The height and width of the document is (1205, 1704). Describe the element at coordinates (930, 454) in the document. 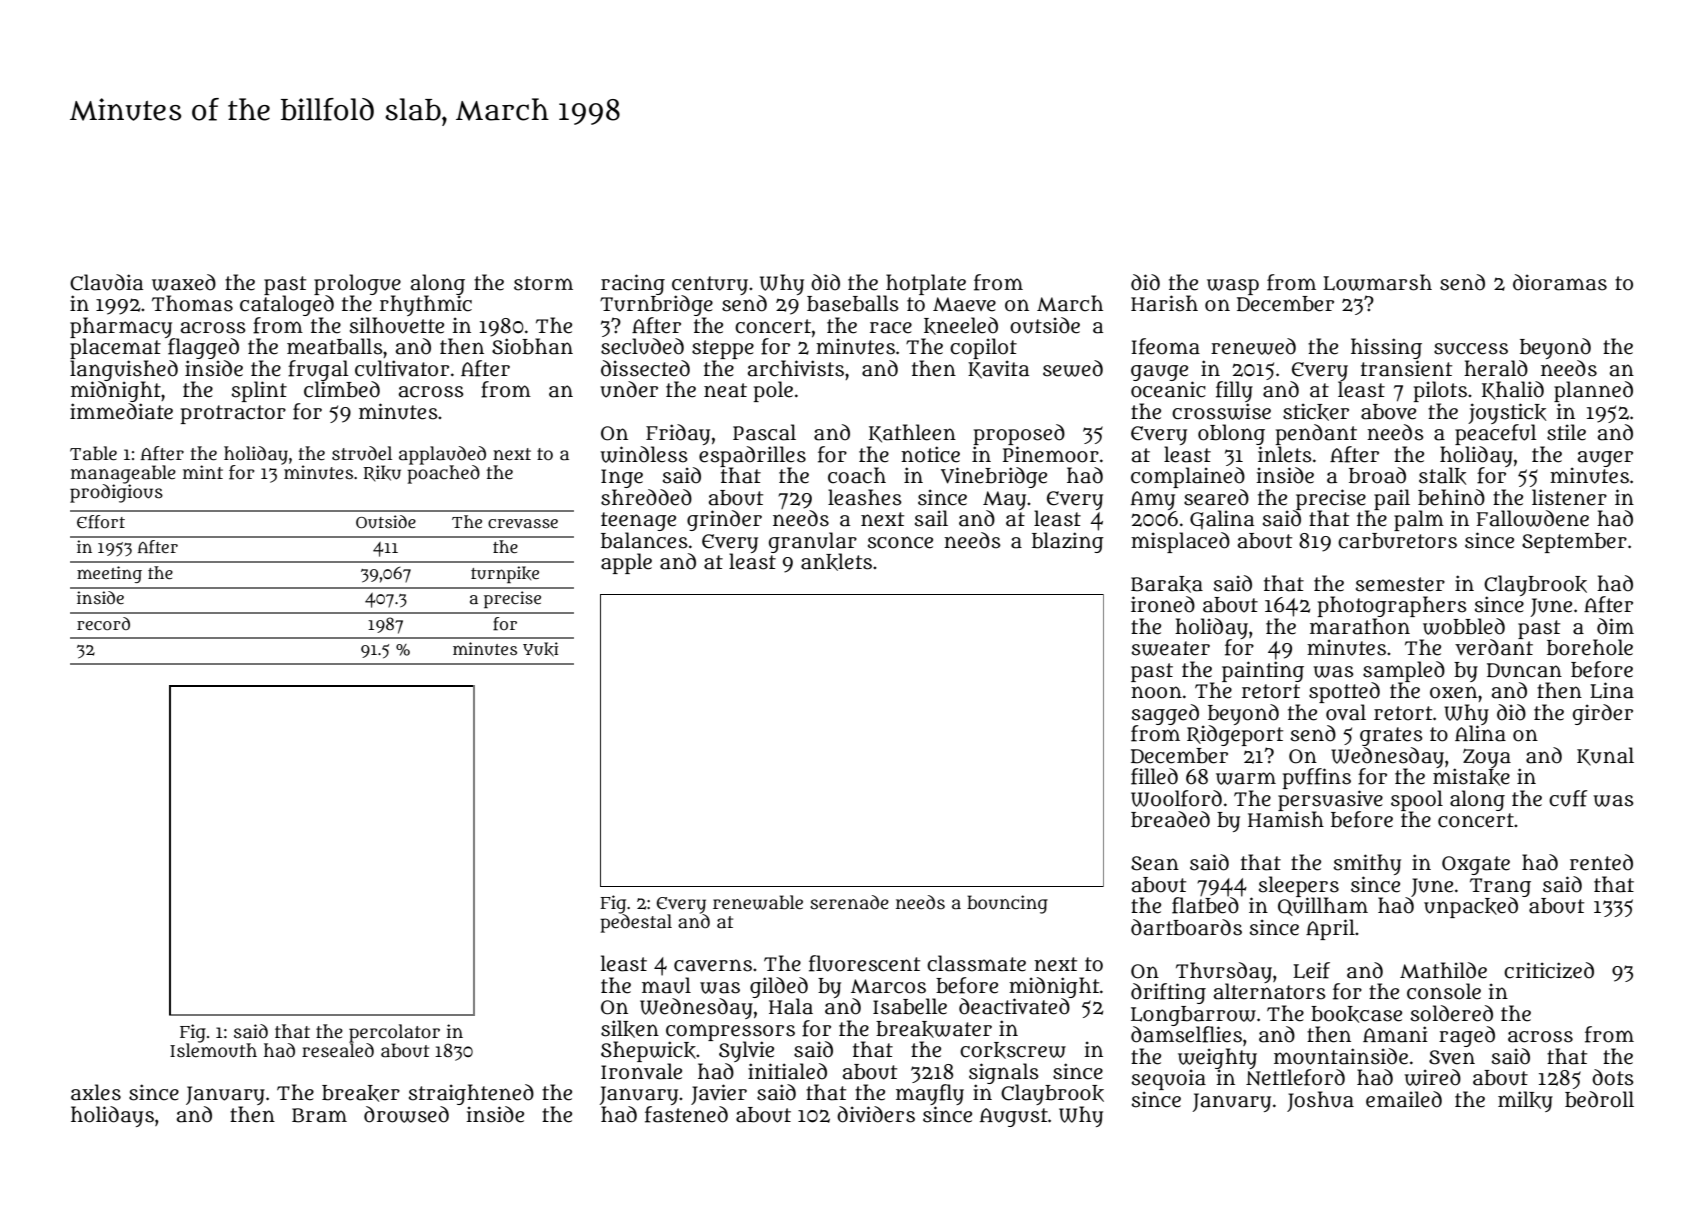

I see `notice` at that location.
